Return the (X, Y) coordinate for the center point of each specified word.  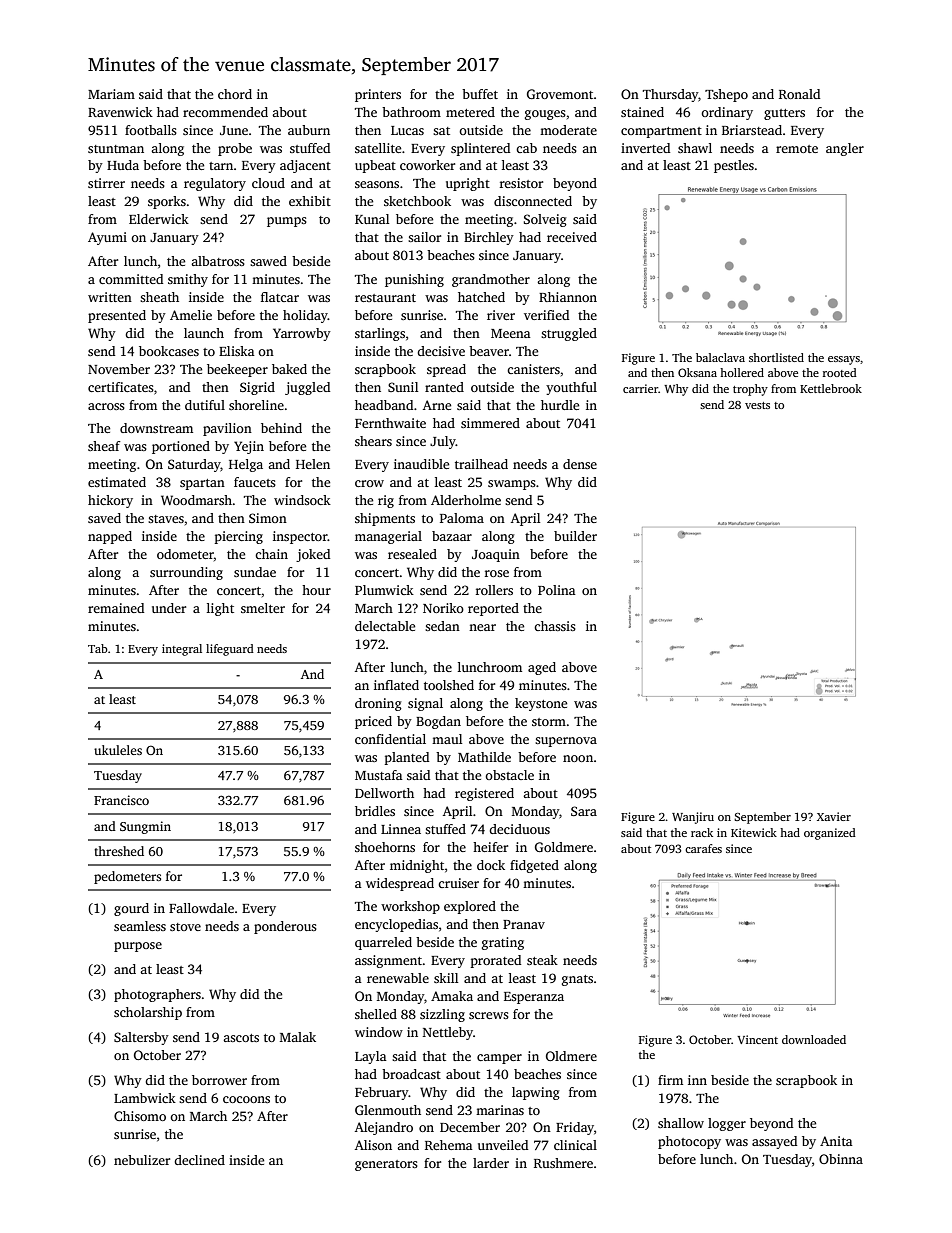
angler (845, 149)
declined (199, 1160)
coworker (427, 165)
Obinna (841, 1159)
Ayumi (107, 238)
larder (491, 1163)
